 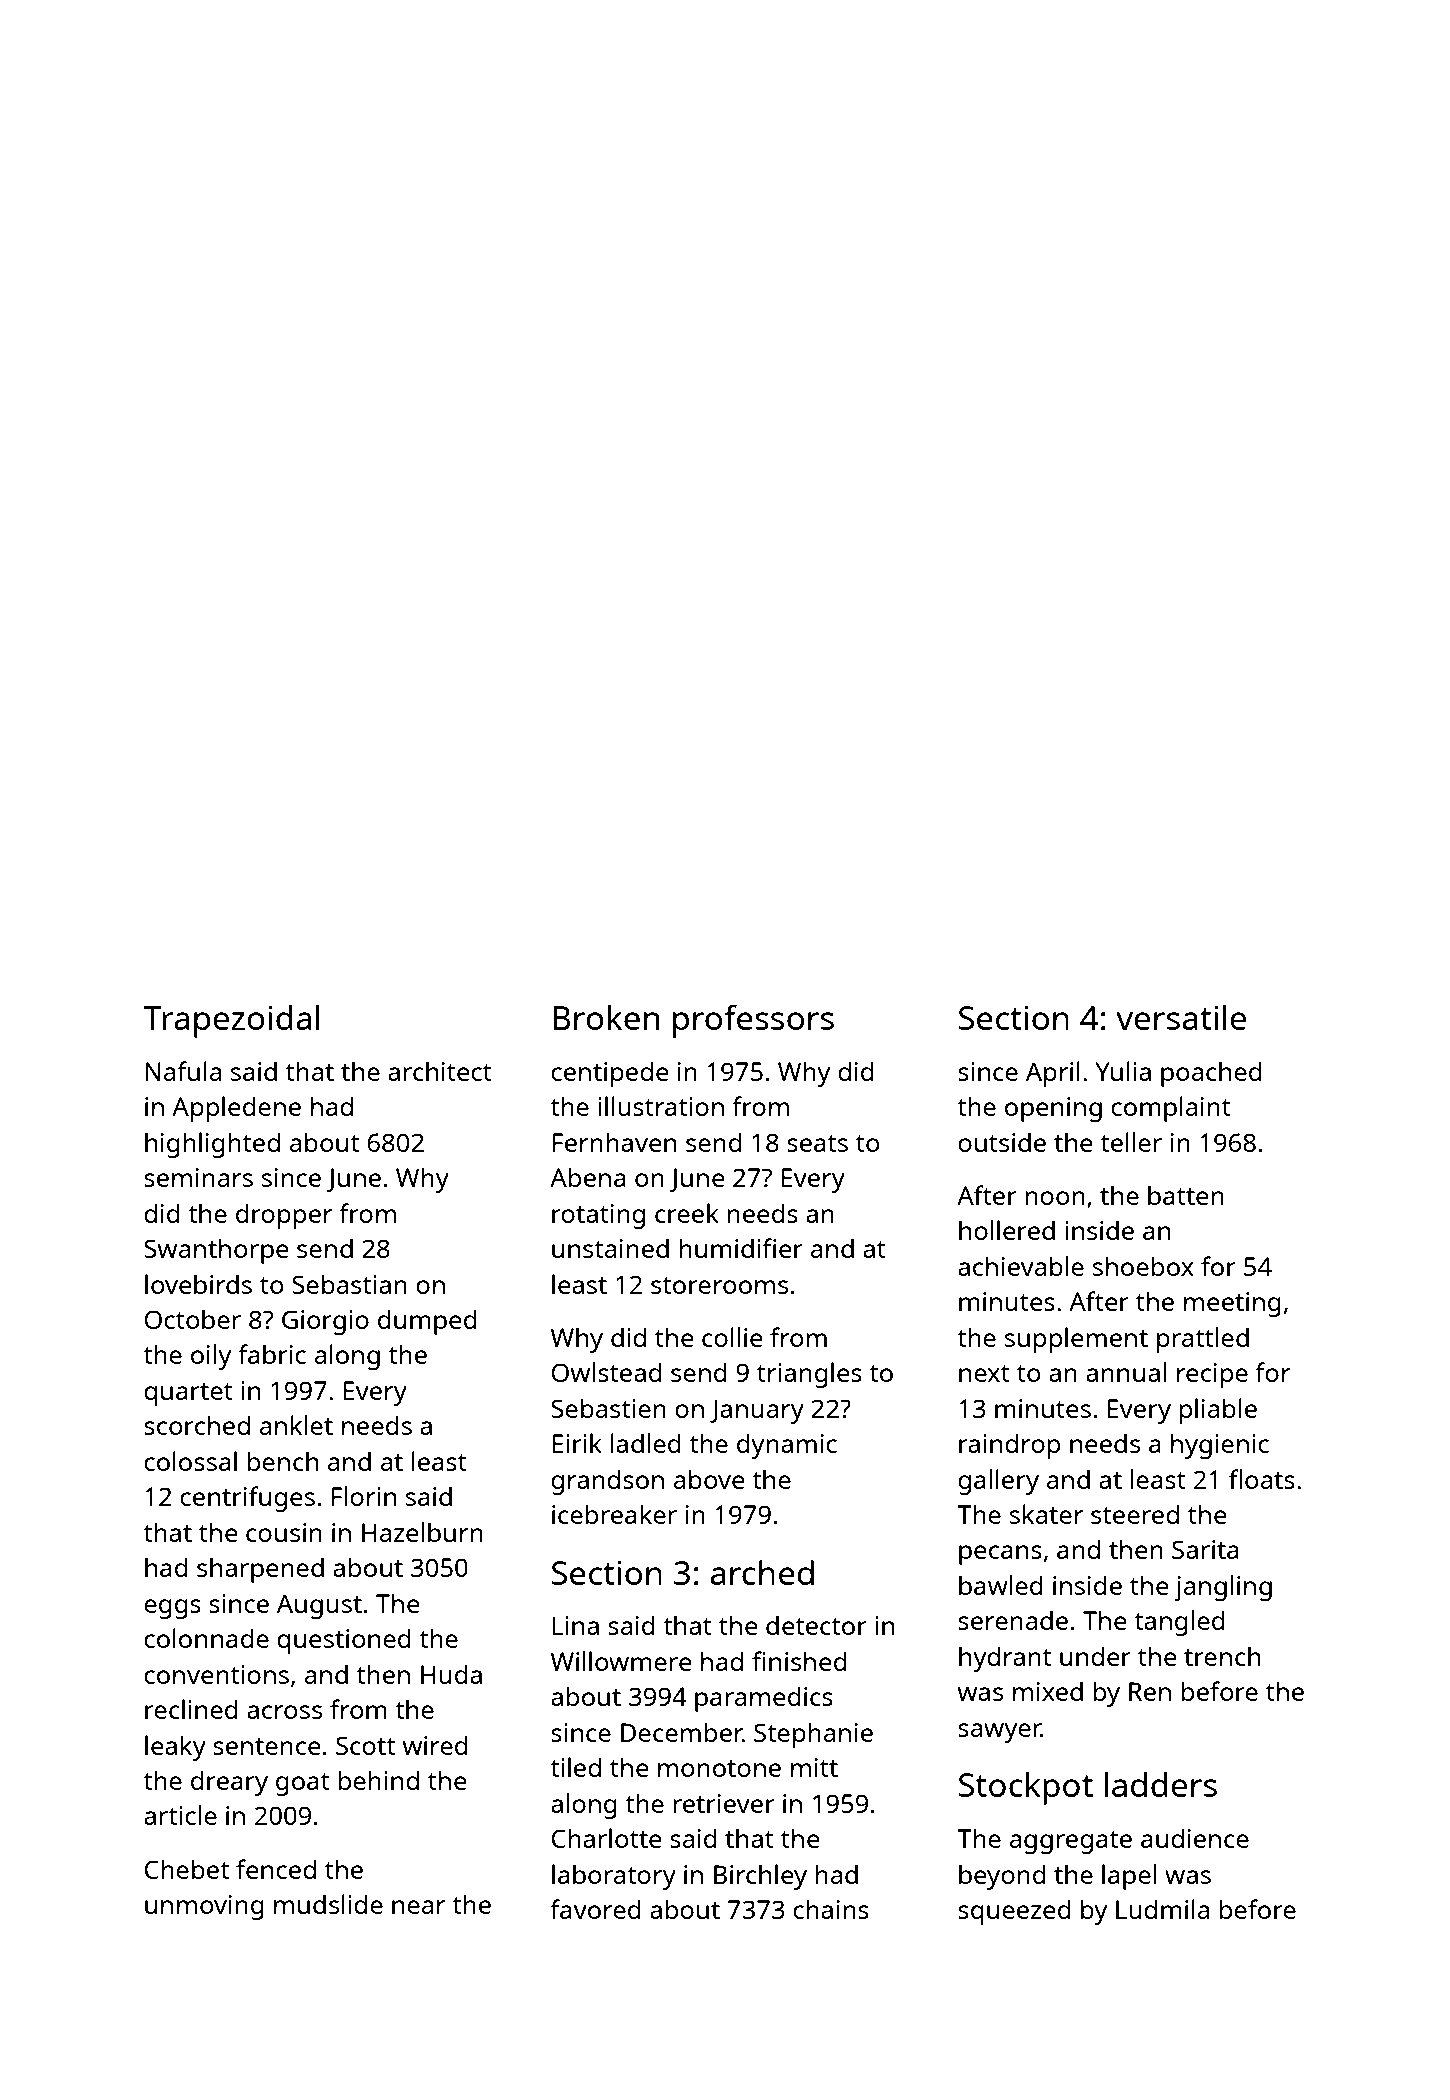 What do you see at coordinates (606, 1017) in the screenshot?
I see `Broken` at bounding box center [606, 1017].
